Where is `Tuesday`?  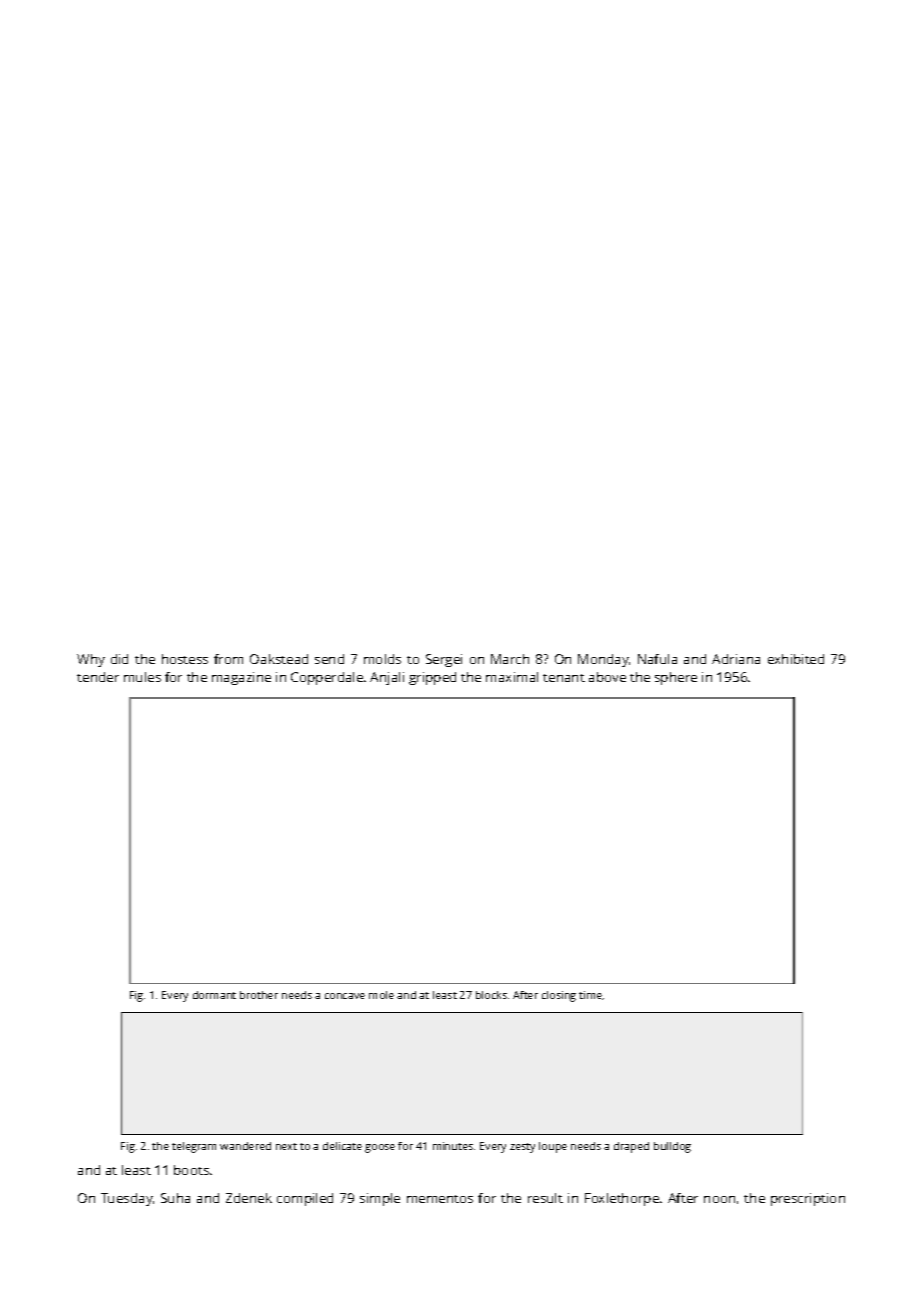
Tuesday is located at coordinates (127, 1199).
